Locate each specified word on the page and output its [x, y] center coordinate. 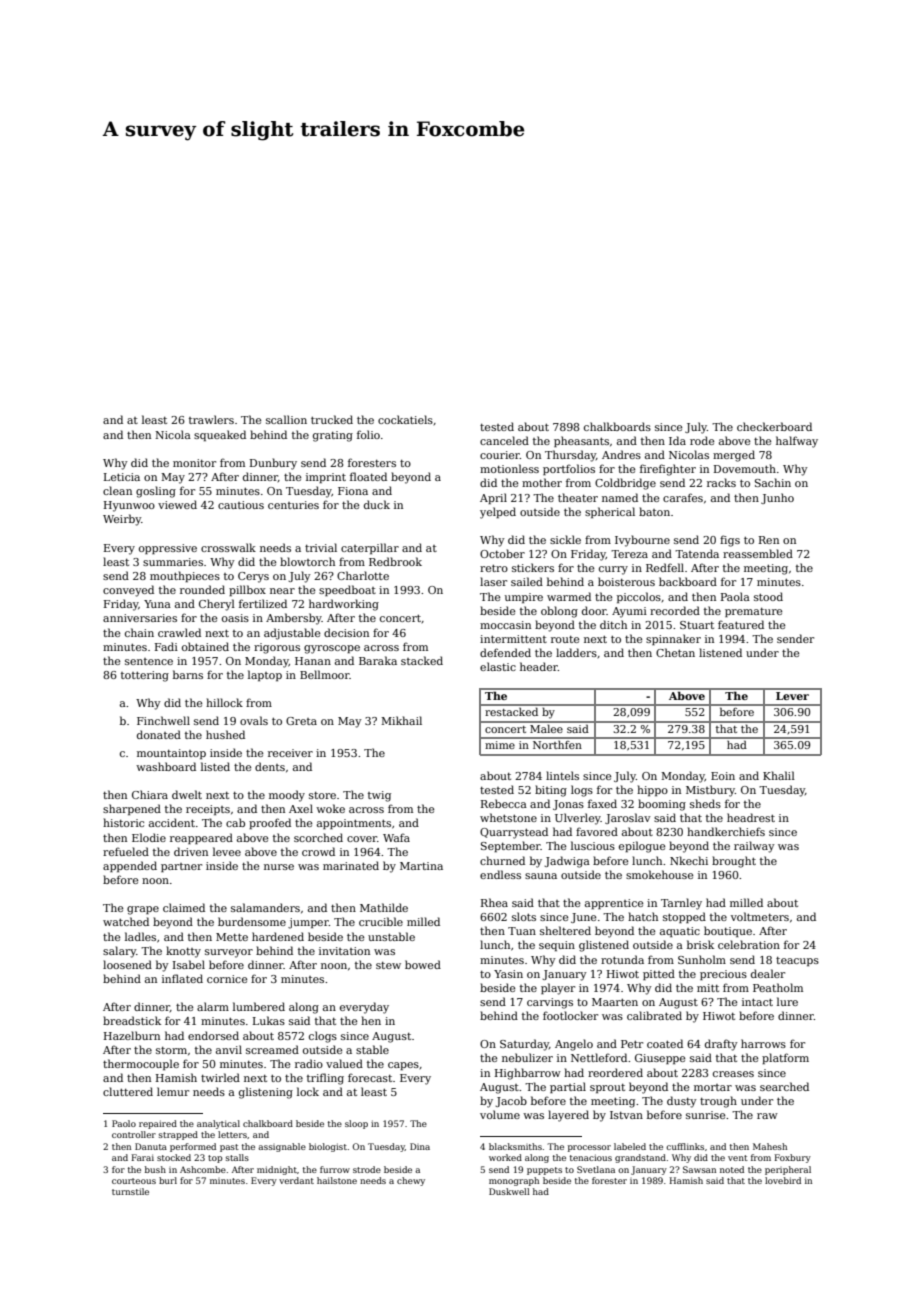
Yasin [508, 974]
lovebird [783, 1180]
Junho [777, 498]
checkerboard [774, 426]
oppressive [168, 549]
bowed [423, 964]
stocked [174, 1157]
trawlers [211, 419]
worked [505, 1157]
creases [733, 1074]
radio [309, 1063]
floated [368, 476]
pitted [659, 974]
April [493, 498]
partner [181, 867]
